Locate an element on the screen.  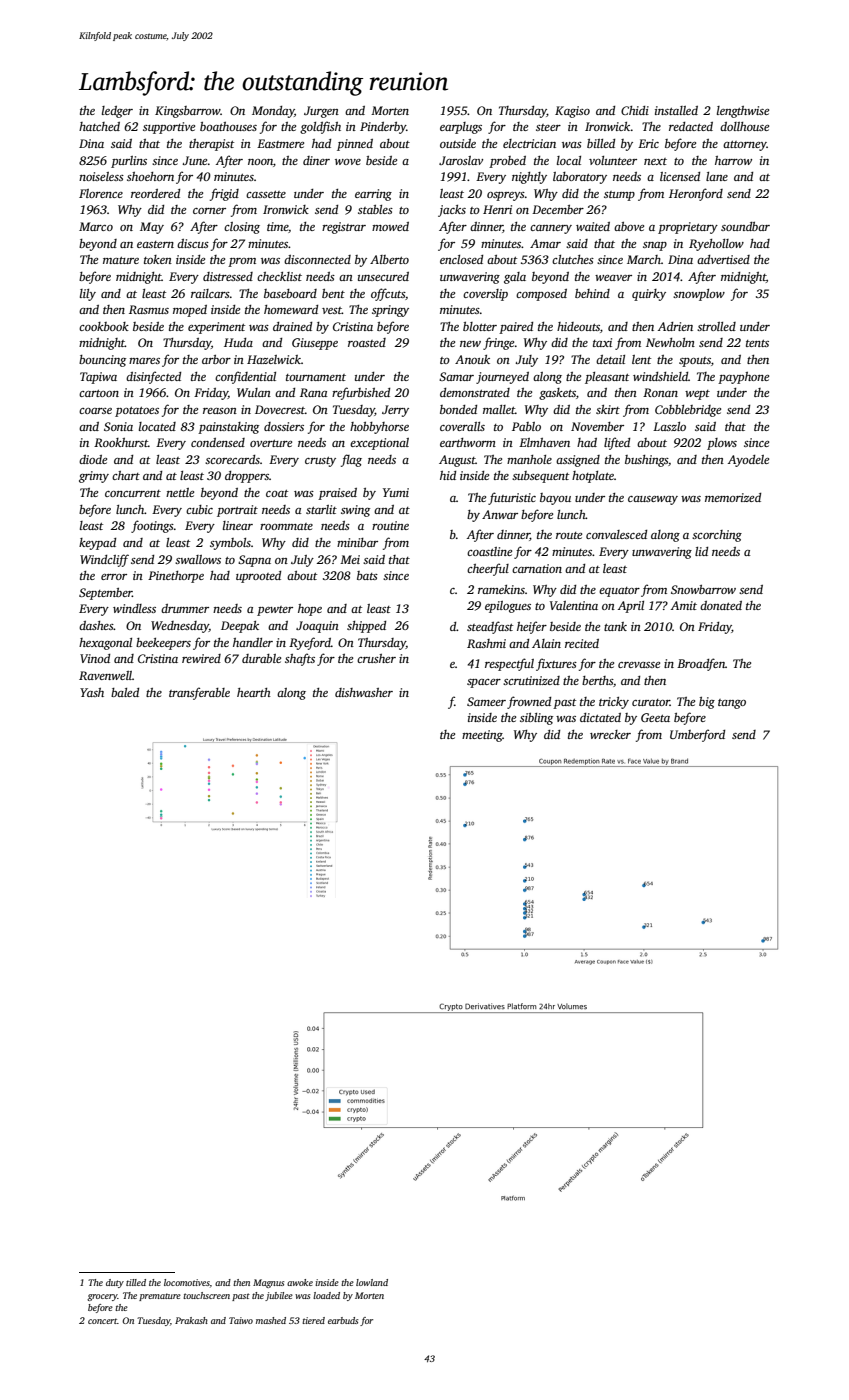
windless is located at coordinates (134, 608).
